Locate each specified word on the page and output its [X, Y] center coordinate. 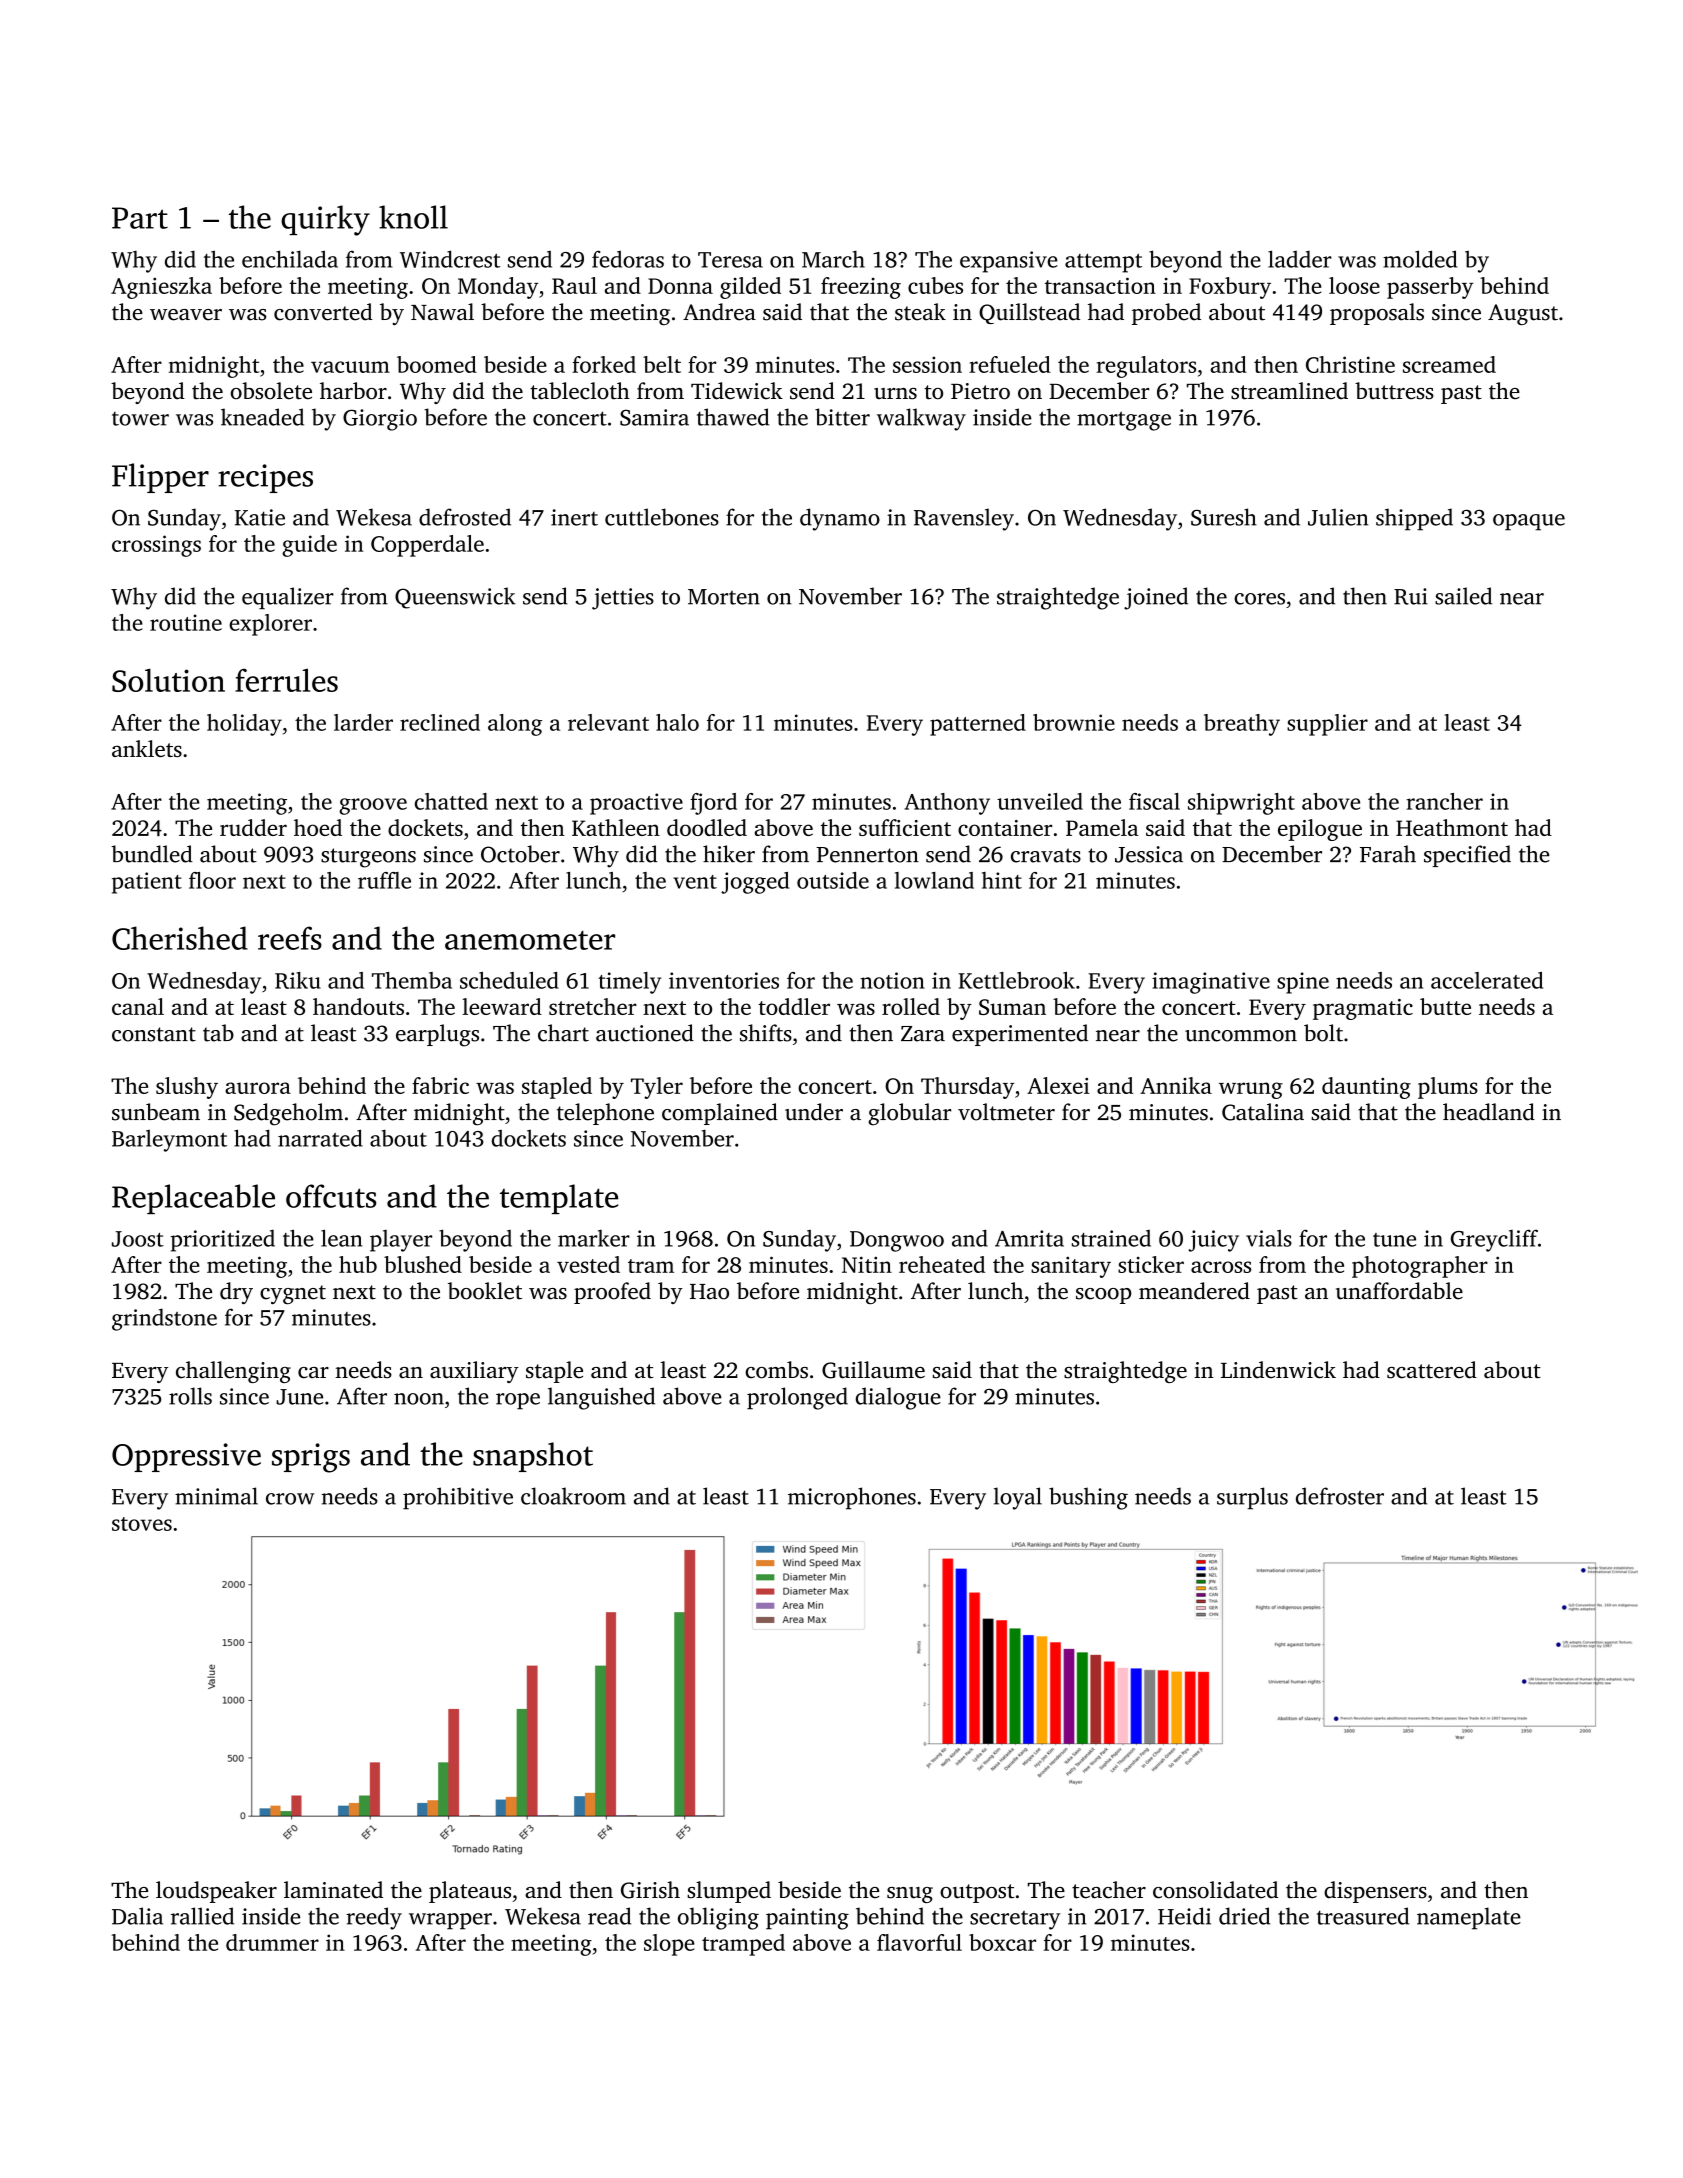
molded [1420, 259]
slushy [187, 1088]
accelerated [1487, 980]
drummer [272, 1942]
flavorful [919, 1942]
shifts [766, 1033]
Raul [574, 285]
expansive [1009, 262]
